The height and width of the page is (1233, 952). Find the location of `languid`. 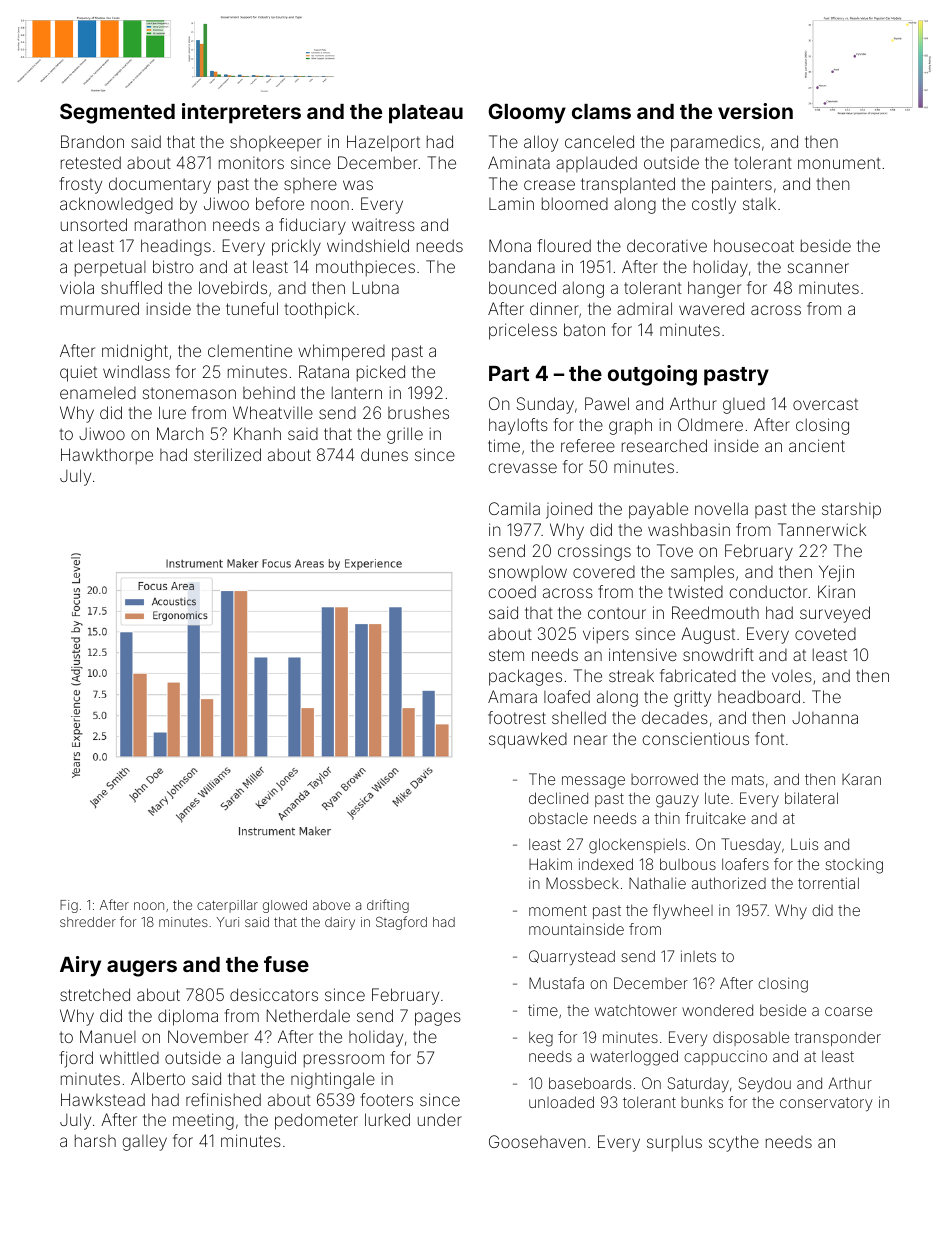

languid is located at coordinates (269, 1059).
